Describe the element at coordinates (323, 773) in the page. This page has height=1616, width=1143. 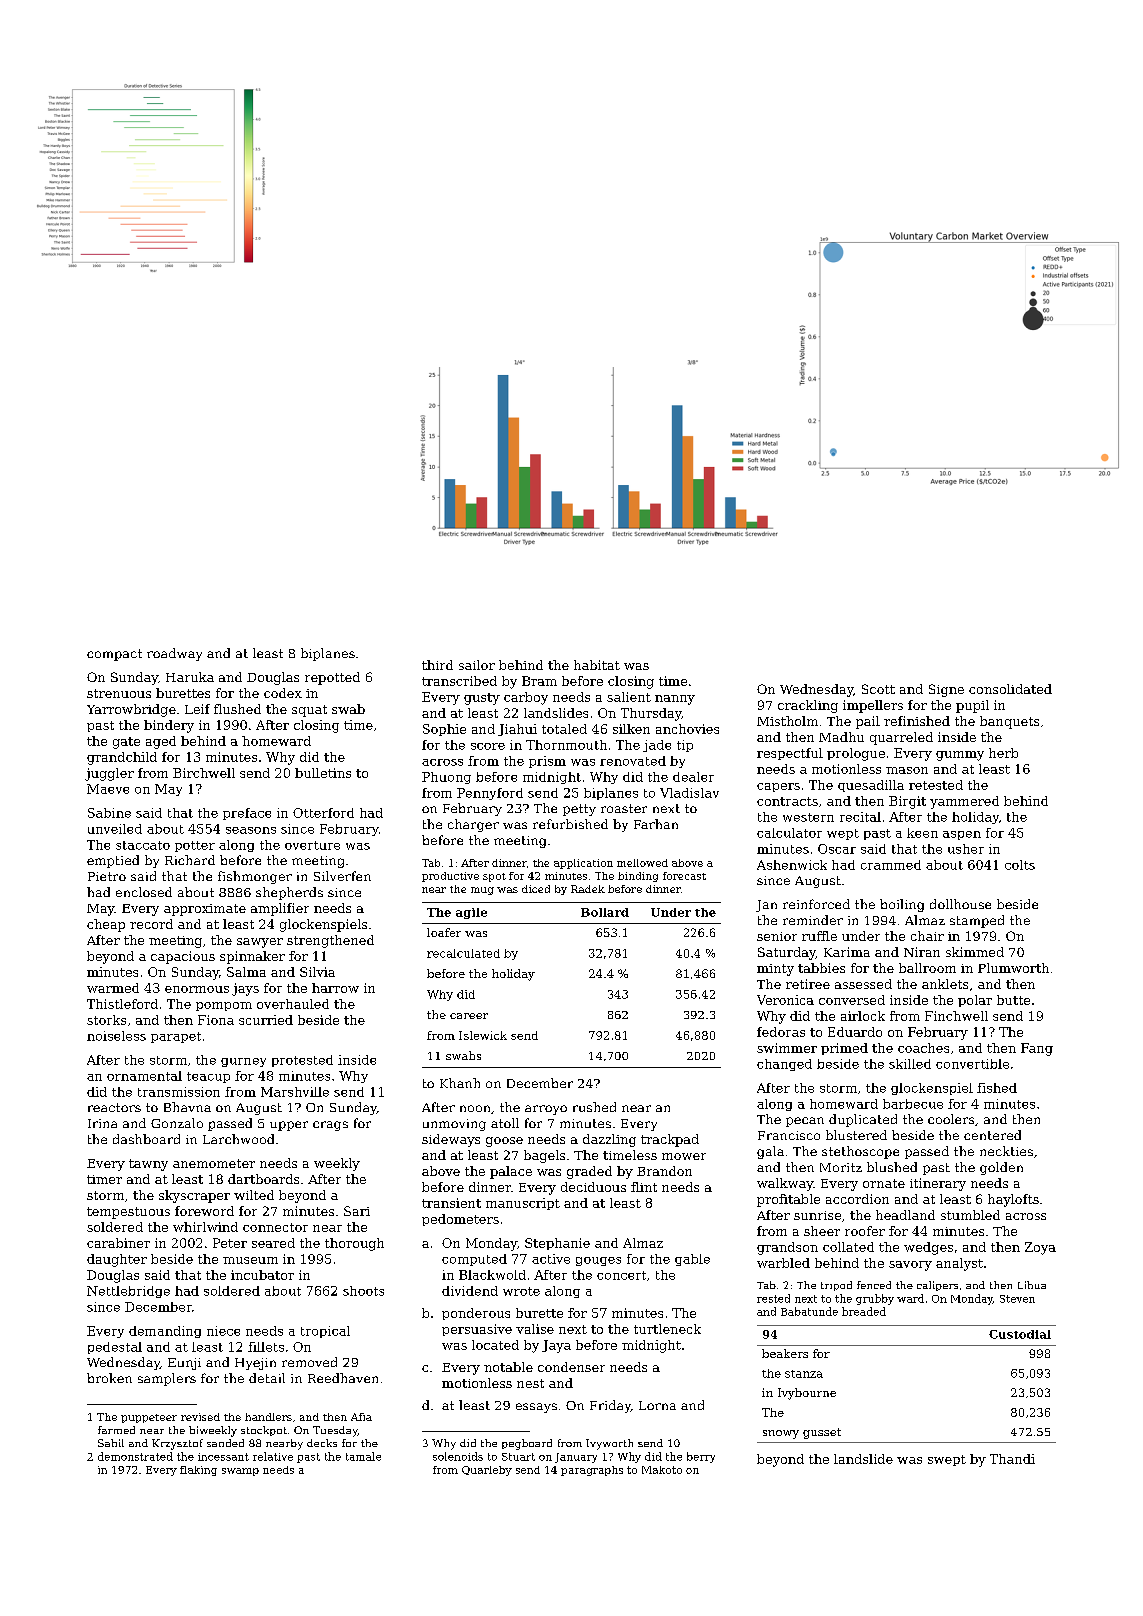
I see `bulletins` at that location.
